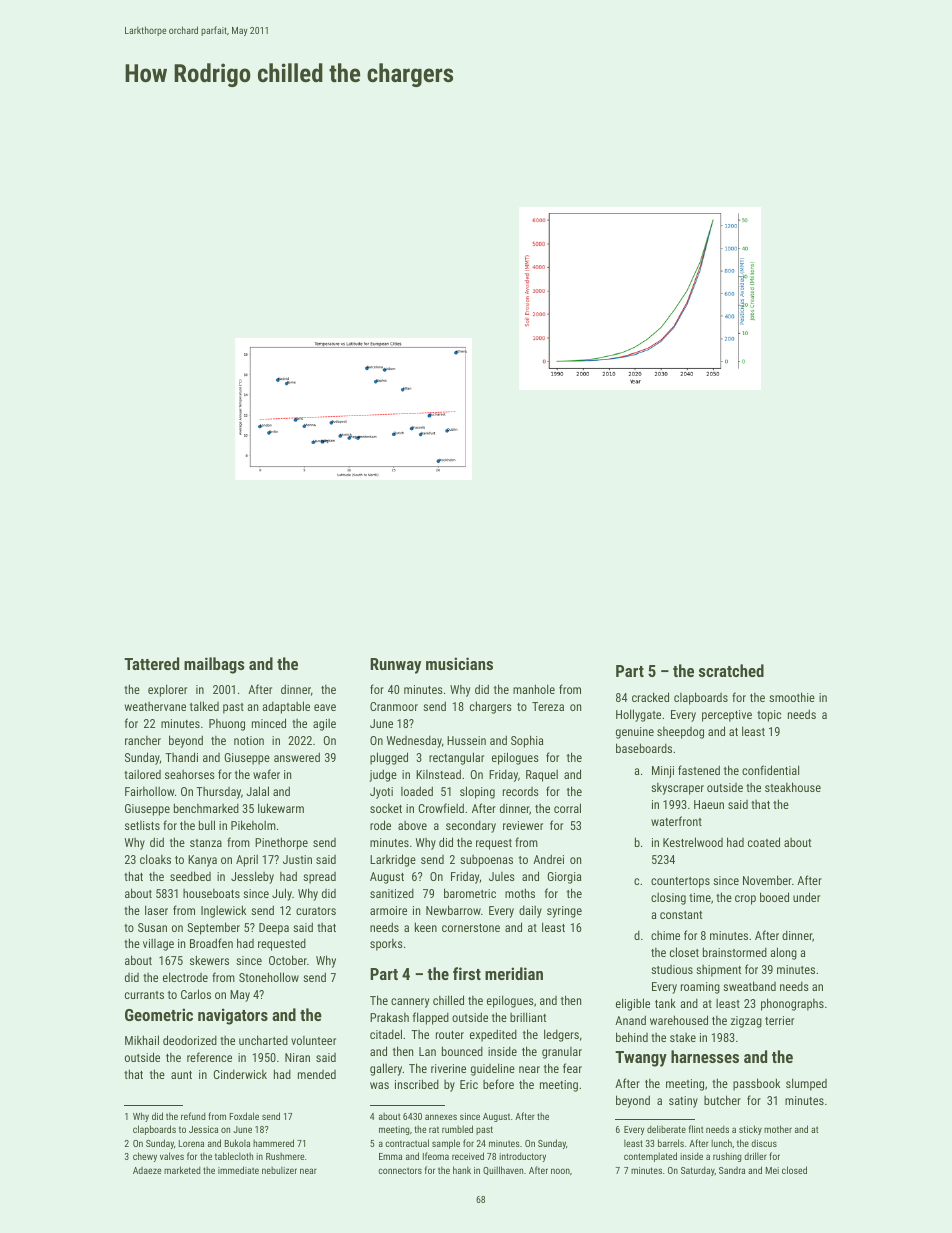 This screenshot has width=952, height=1233. What do you see at coordinates (548, 859) in the screenshot?
I see `Andrei` at bounding box center [548, 859].
